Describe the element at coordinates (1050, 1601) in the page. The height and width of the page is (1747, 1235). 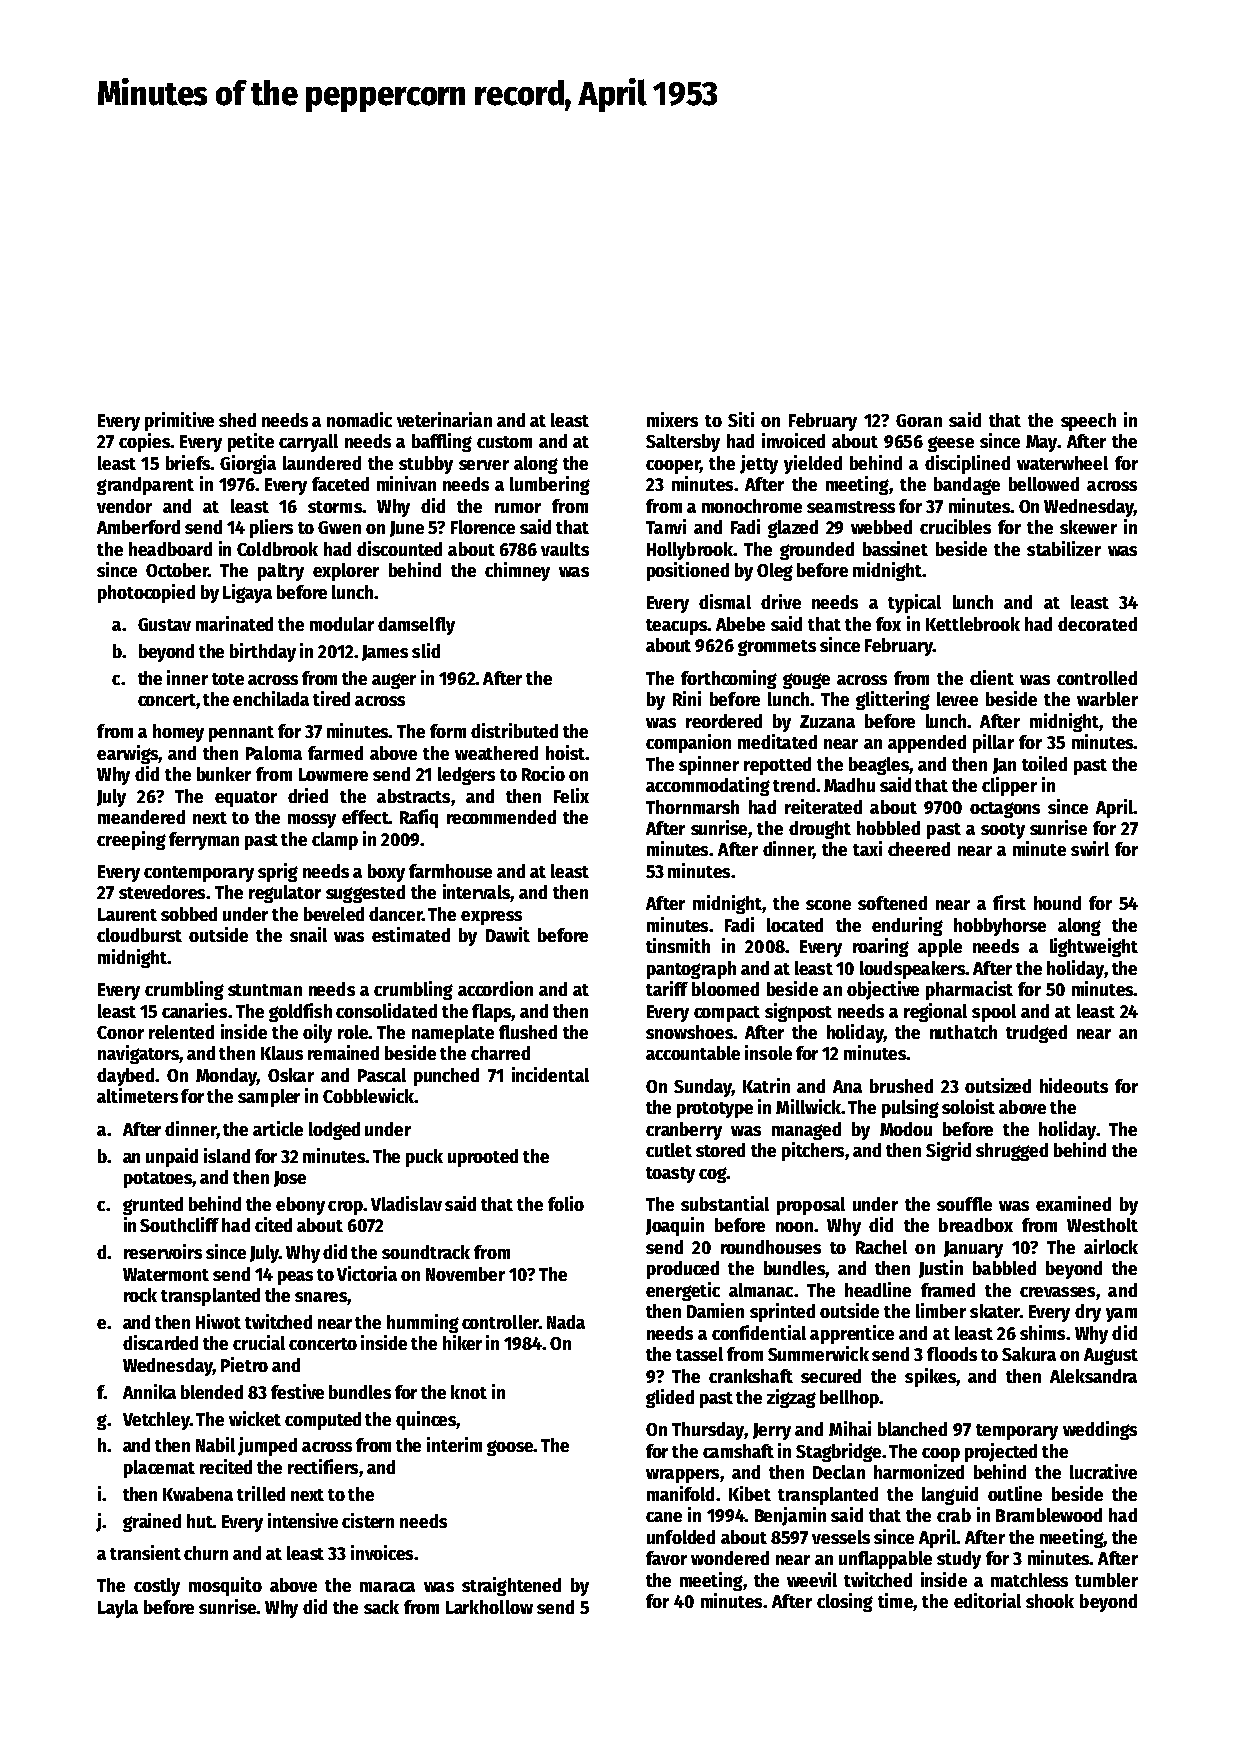
I see `shook` at that location.
